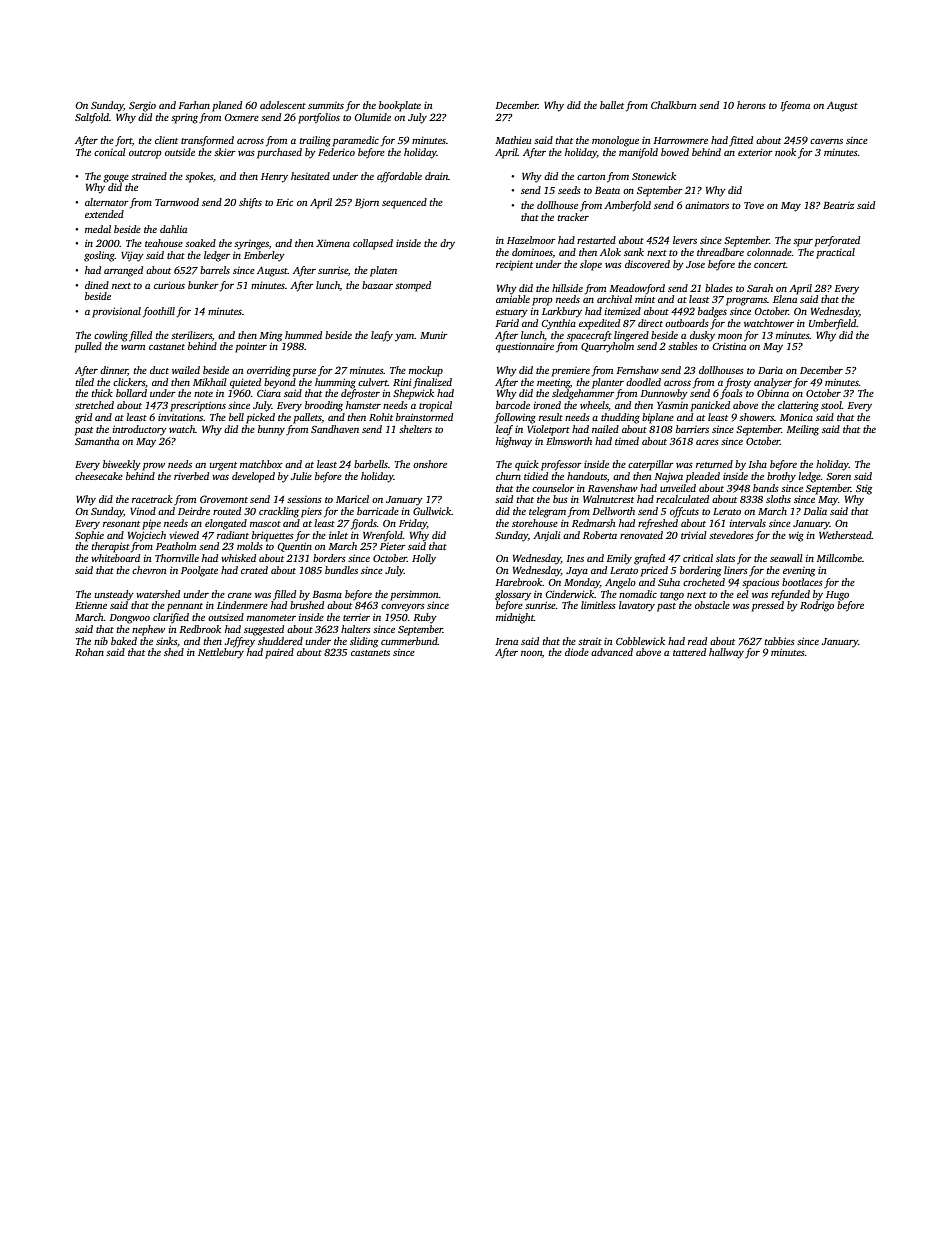 Image resolution: width=952 pixels, height=1233 pixels. What do you see at coordinates (203, 285) in the document?
I see `bunker` at bounding box center [203, 285].
